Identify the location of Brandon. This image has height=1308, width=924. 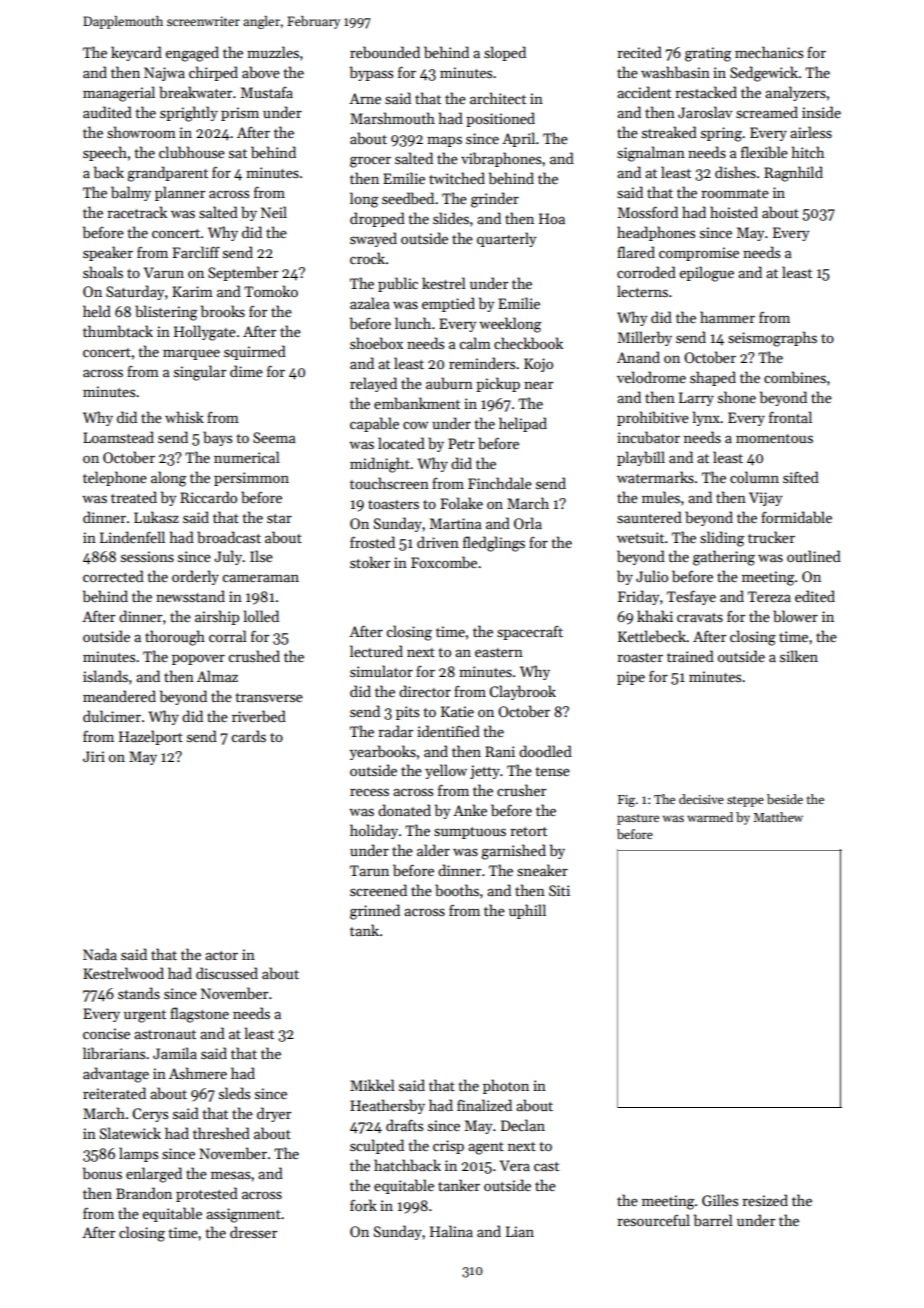
(144, 1193).
